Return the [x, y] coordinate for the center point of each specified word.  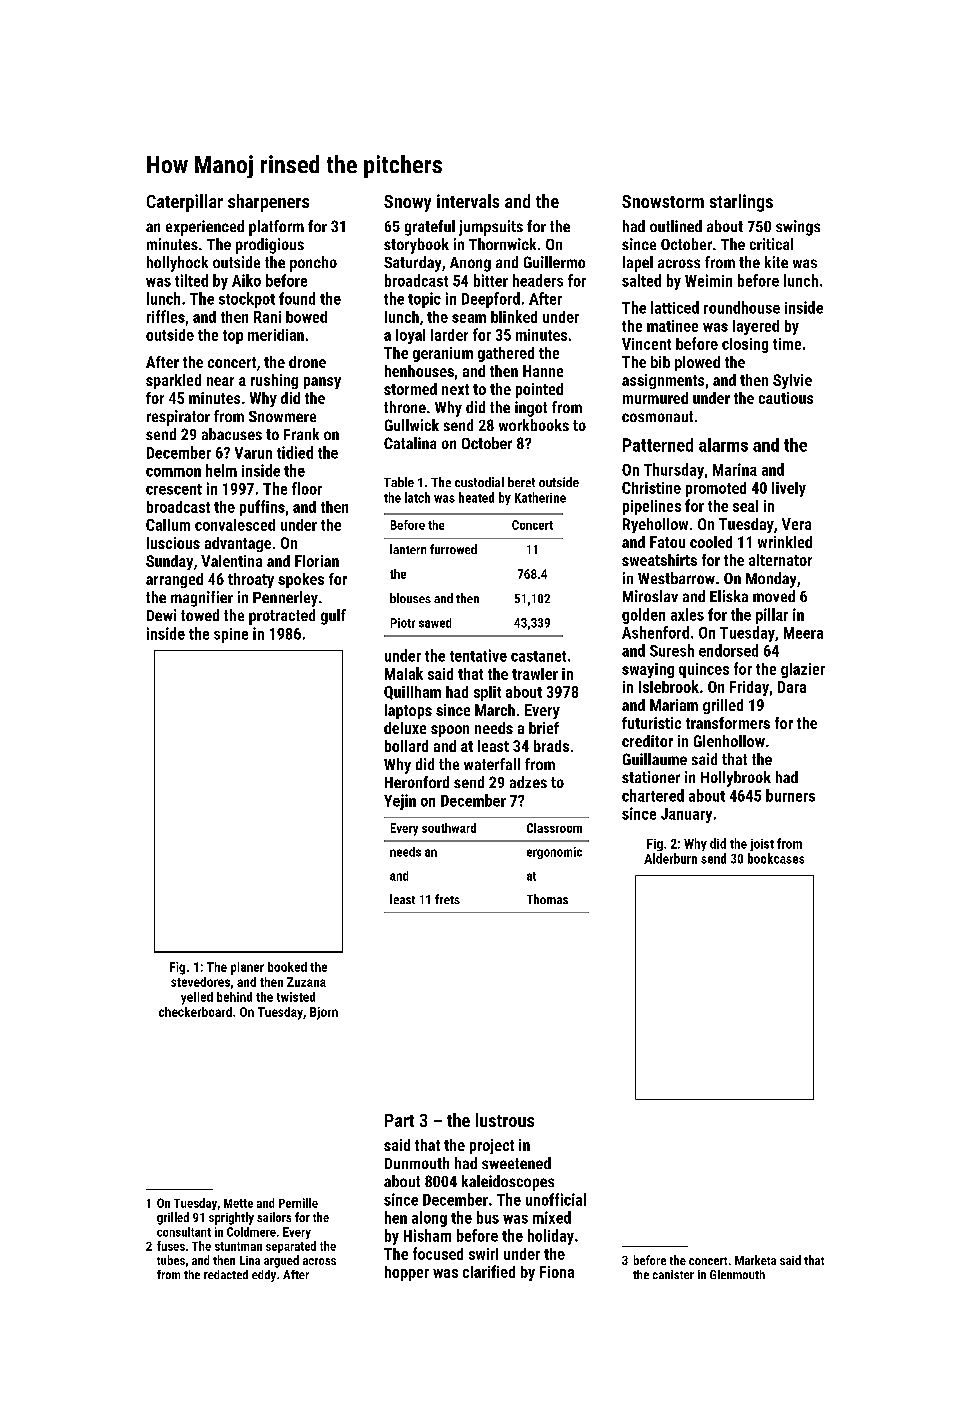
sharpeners [268, 203]
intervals [468, 201]
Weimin [708, 280]
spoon [450, 731]
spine [231, 635]
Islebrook [669, 686]
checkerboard [195, 1012]
